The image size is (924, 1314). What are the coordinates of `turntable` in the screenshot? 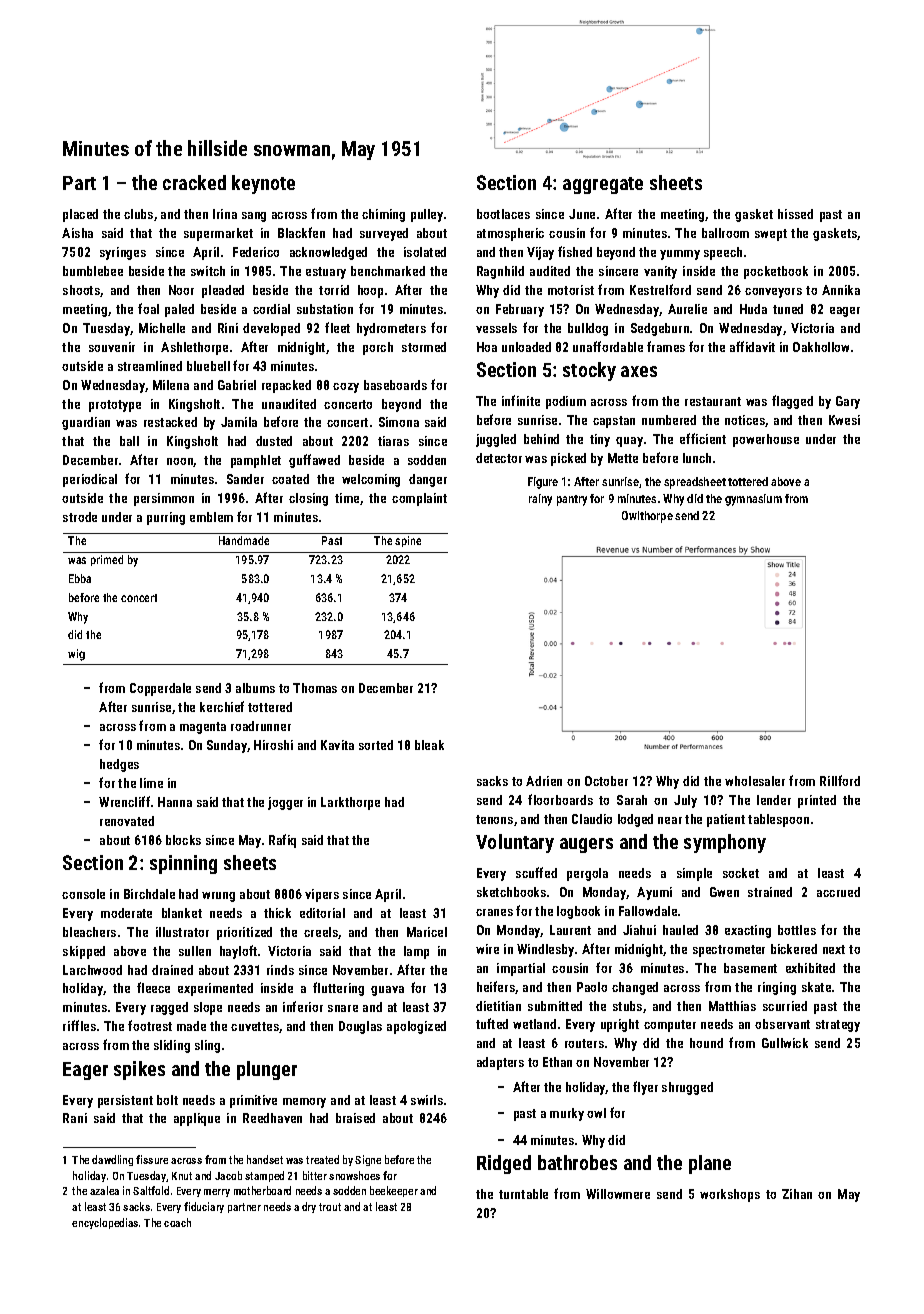 It's located at (523, 1194).
